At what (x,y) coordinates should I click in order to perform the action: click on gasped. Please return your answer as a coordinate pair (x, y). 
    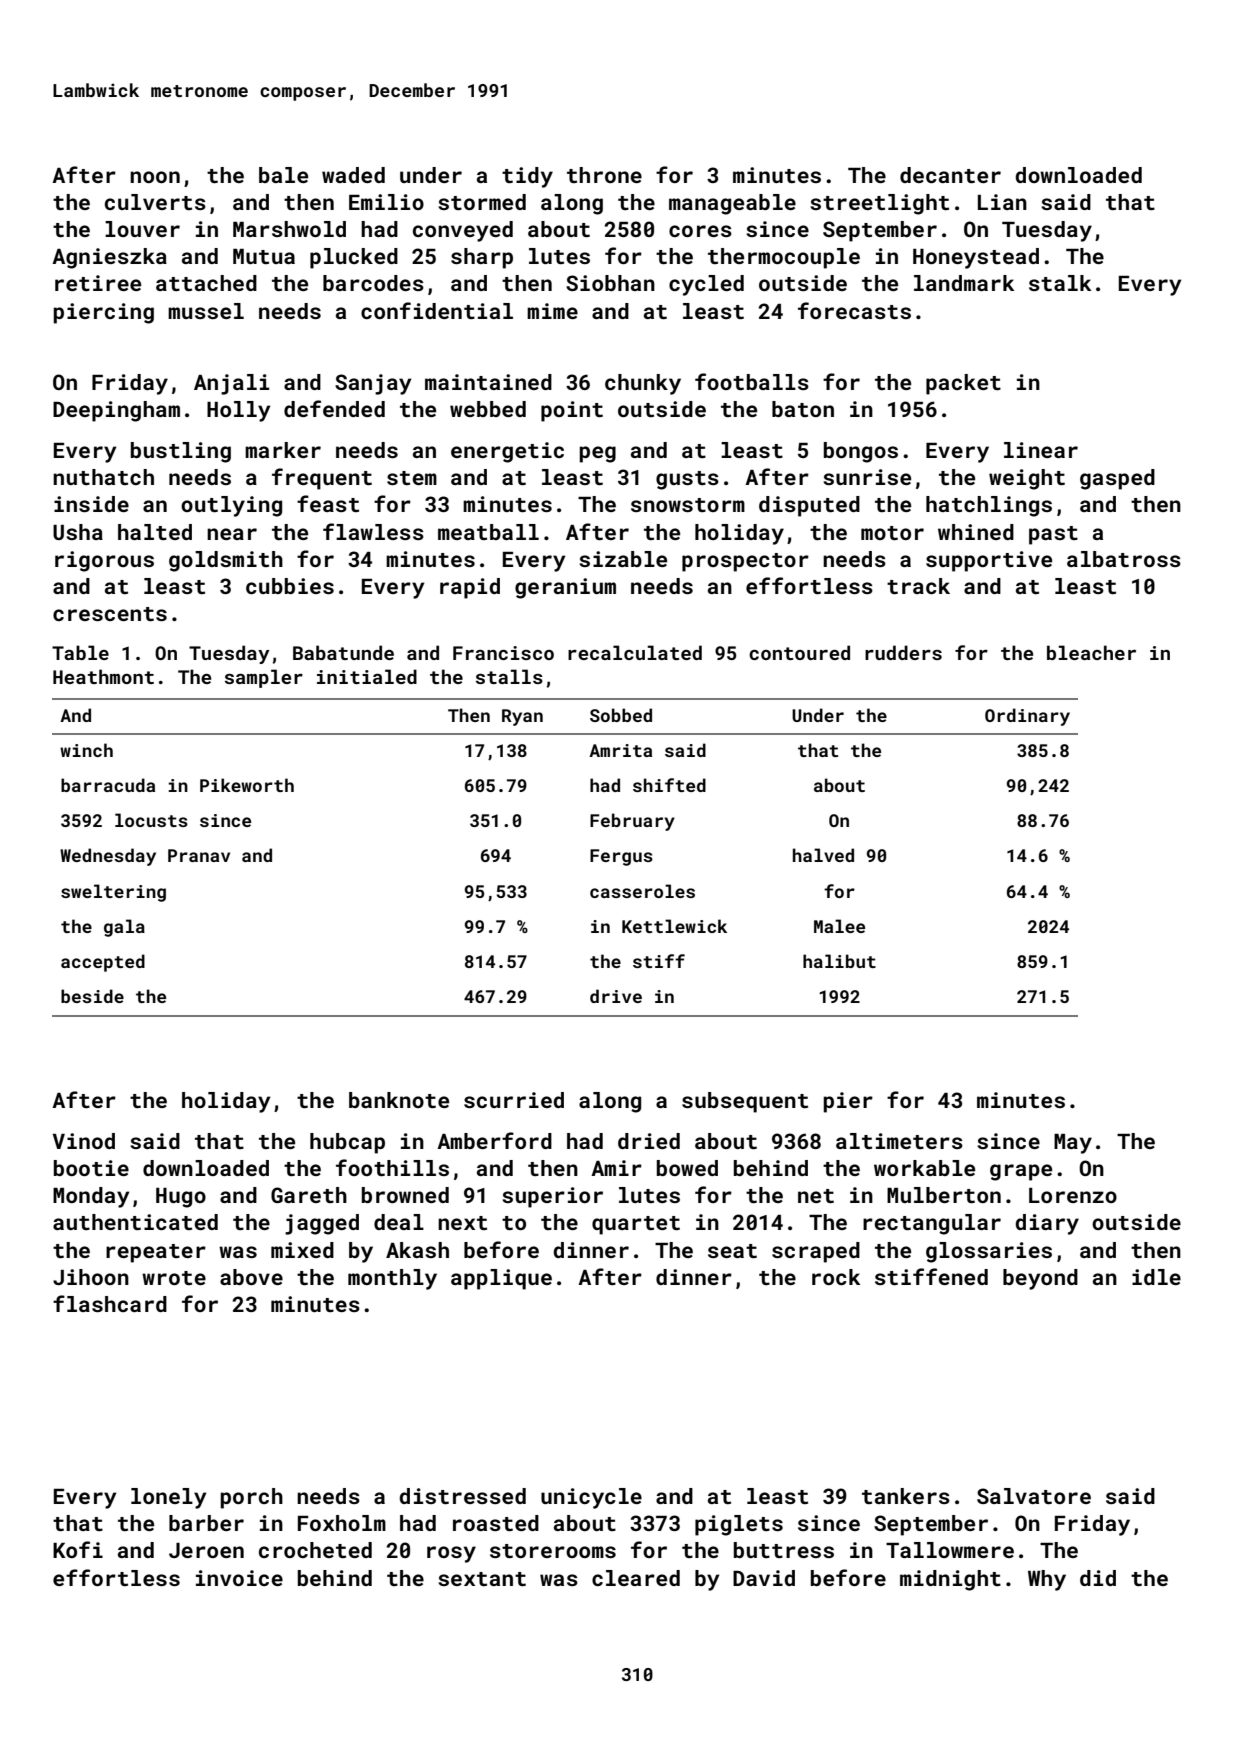
    Looking at the image, I should click on (1117, 479).
